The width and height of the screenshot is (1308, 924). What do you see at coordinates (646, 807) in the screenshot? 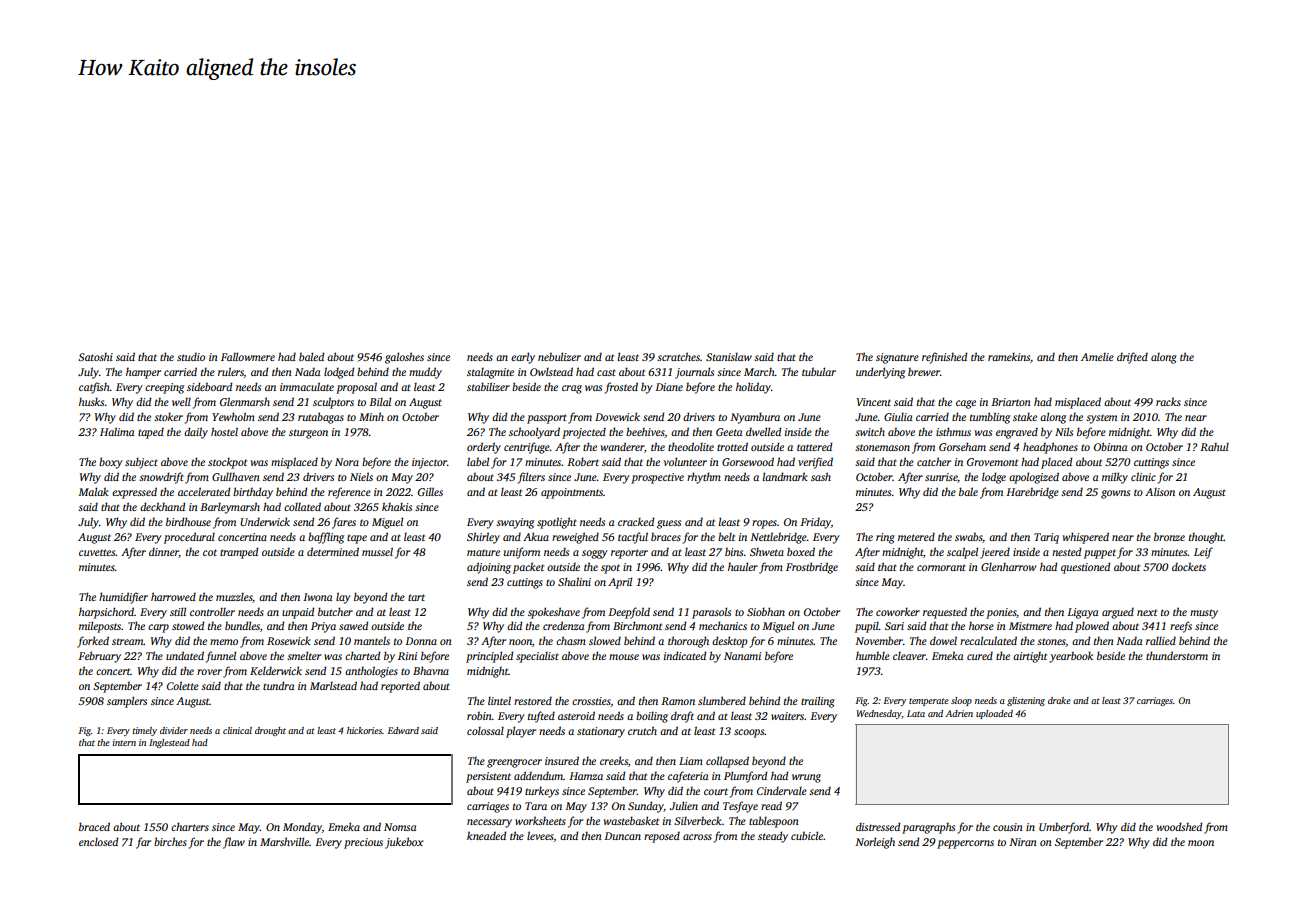
I see `Sunday` at bounding box center [646, 807].
